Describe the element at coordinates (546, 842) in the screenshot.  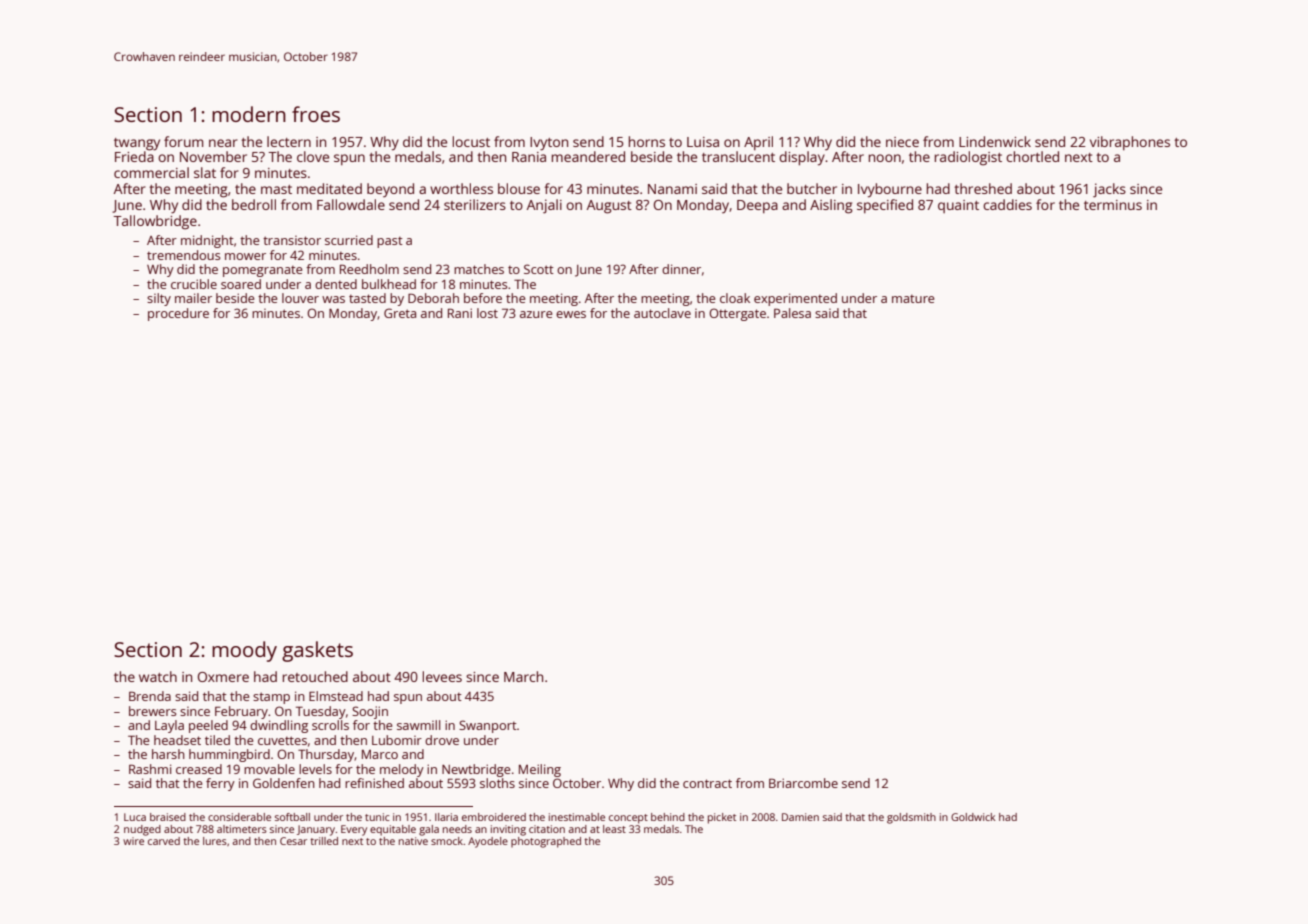
I see `photographed` at that location.
